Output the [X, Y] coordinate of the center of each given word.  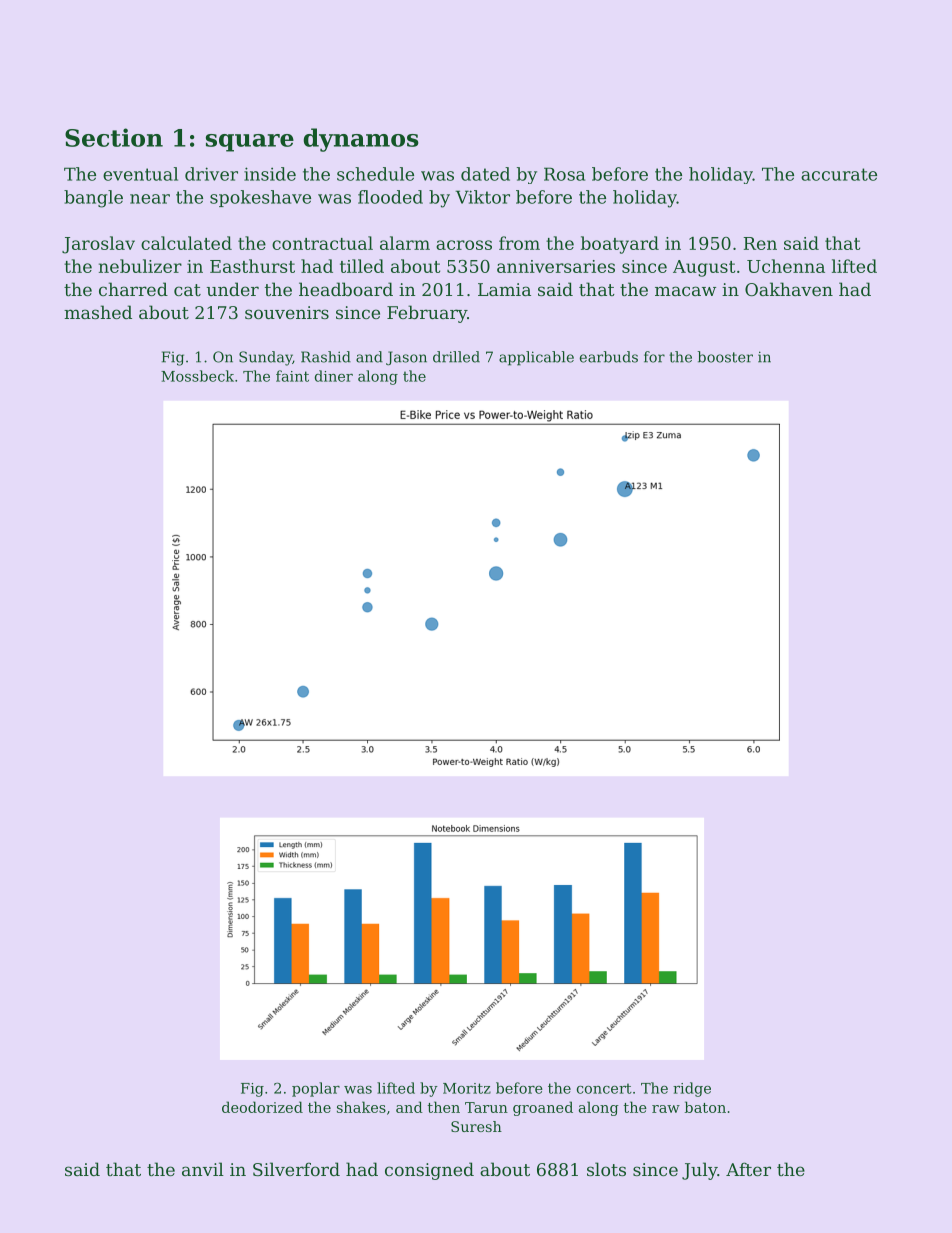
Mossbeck [197, 376]
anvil [203, 1169]
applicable [536, 358]
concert [604, 1088]
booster [725, 357]
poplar [316, 1089]
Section [114, 137]
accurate [839, 174]
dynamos [361, 140]
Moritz [467, 1088]
